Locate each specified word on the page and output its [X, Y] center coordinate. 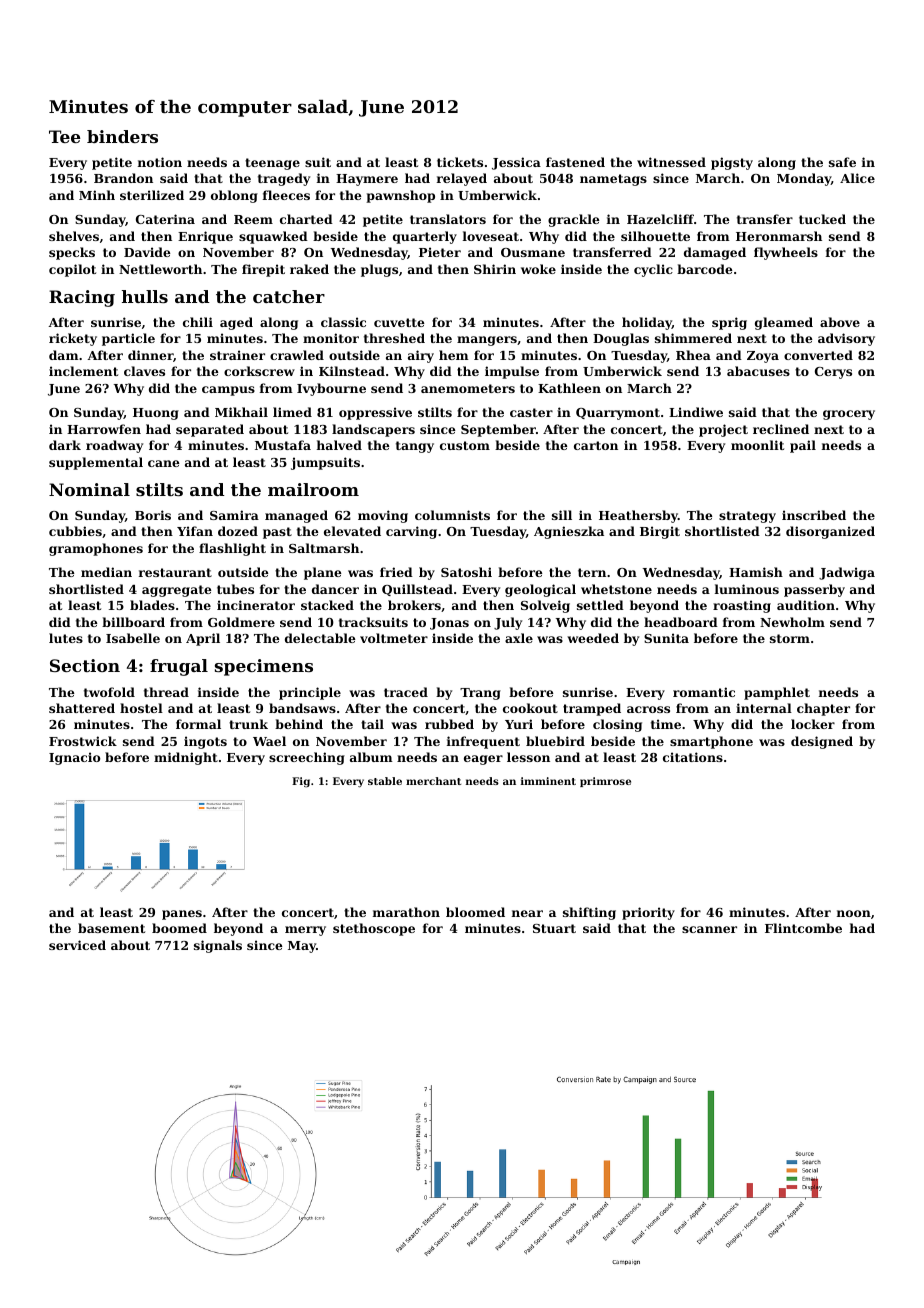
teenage [272, 164]
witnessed [671, 162]
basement [111, 928]
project [723, 430]
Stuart [554, 928]
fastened [575, 162]
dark [65, 445]
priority [648, 913]
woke [538, 269]
